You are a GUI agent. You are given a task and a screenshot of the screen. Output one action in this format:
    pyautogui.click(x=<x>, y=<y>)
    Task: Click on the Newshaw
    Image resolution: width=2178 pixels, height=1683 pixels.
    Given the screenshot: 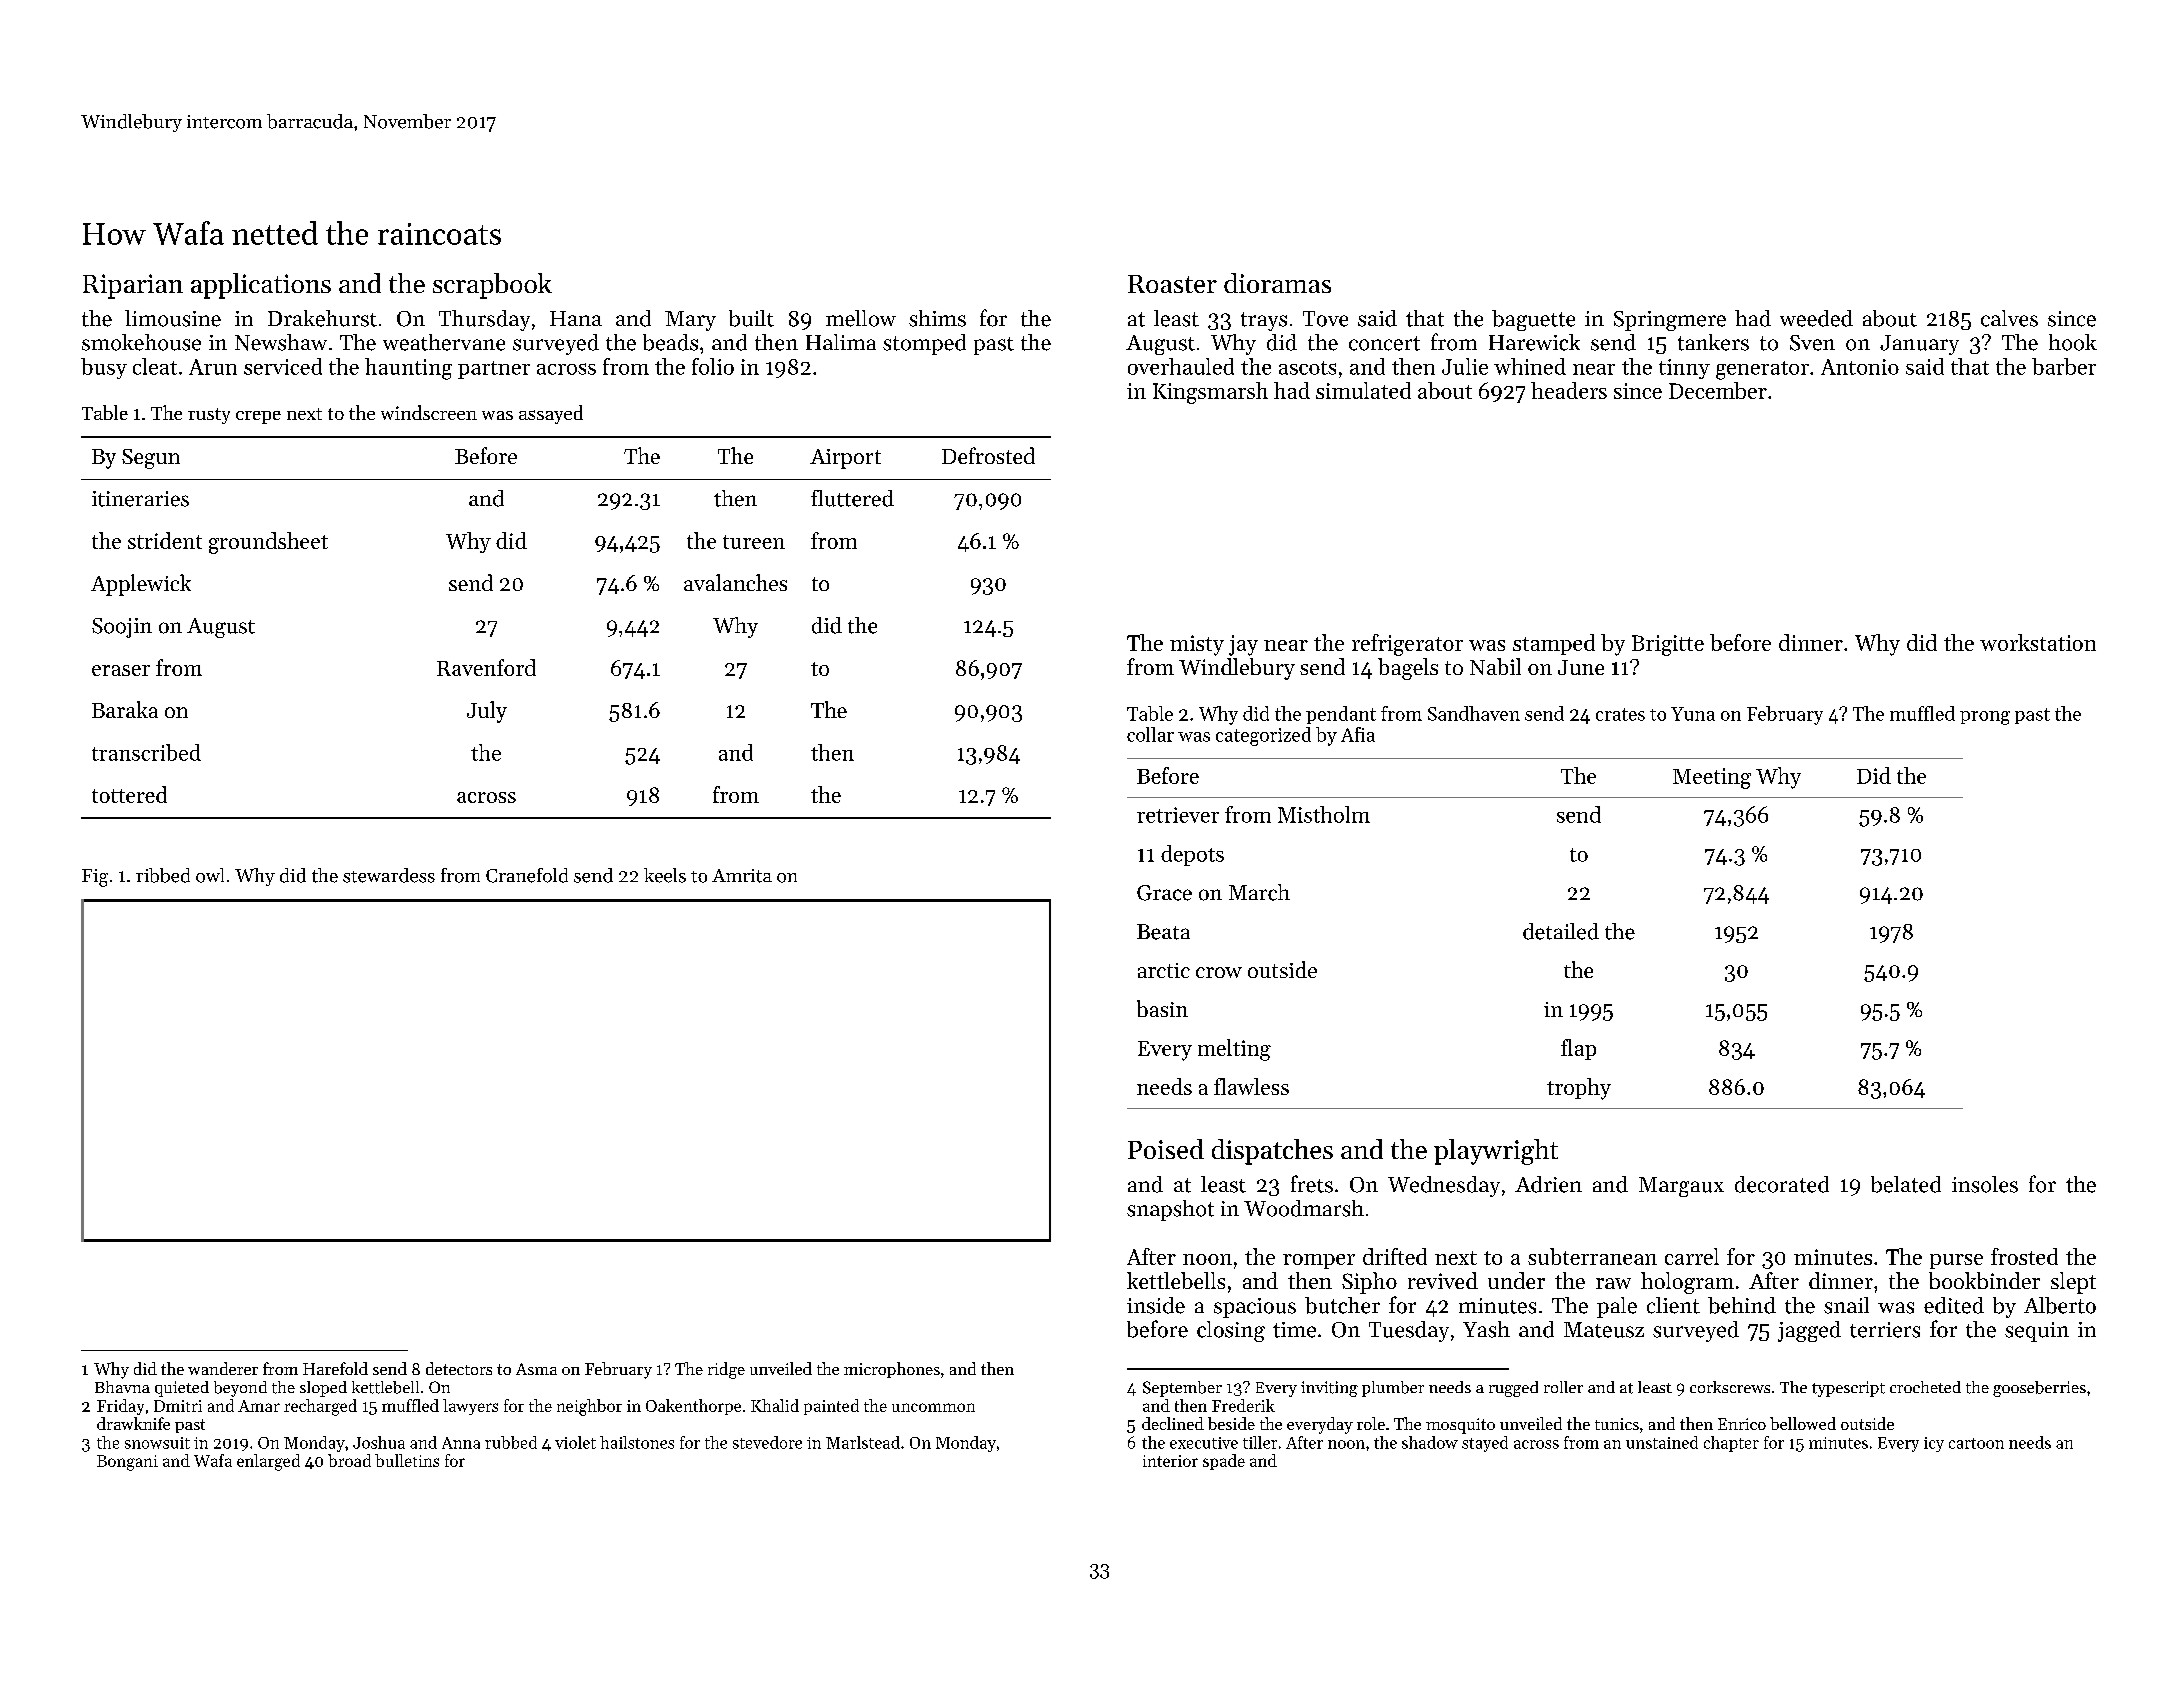 What is the action you would take?
    pyautogui.click(x=281, y=342)
